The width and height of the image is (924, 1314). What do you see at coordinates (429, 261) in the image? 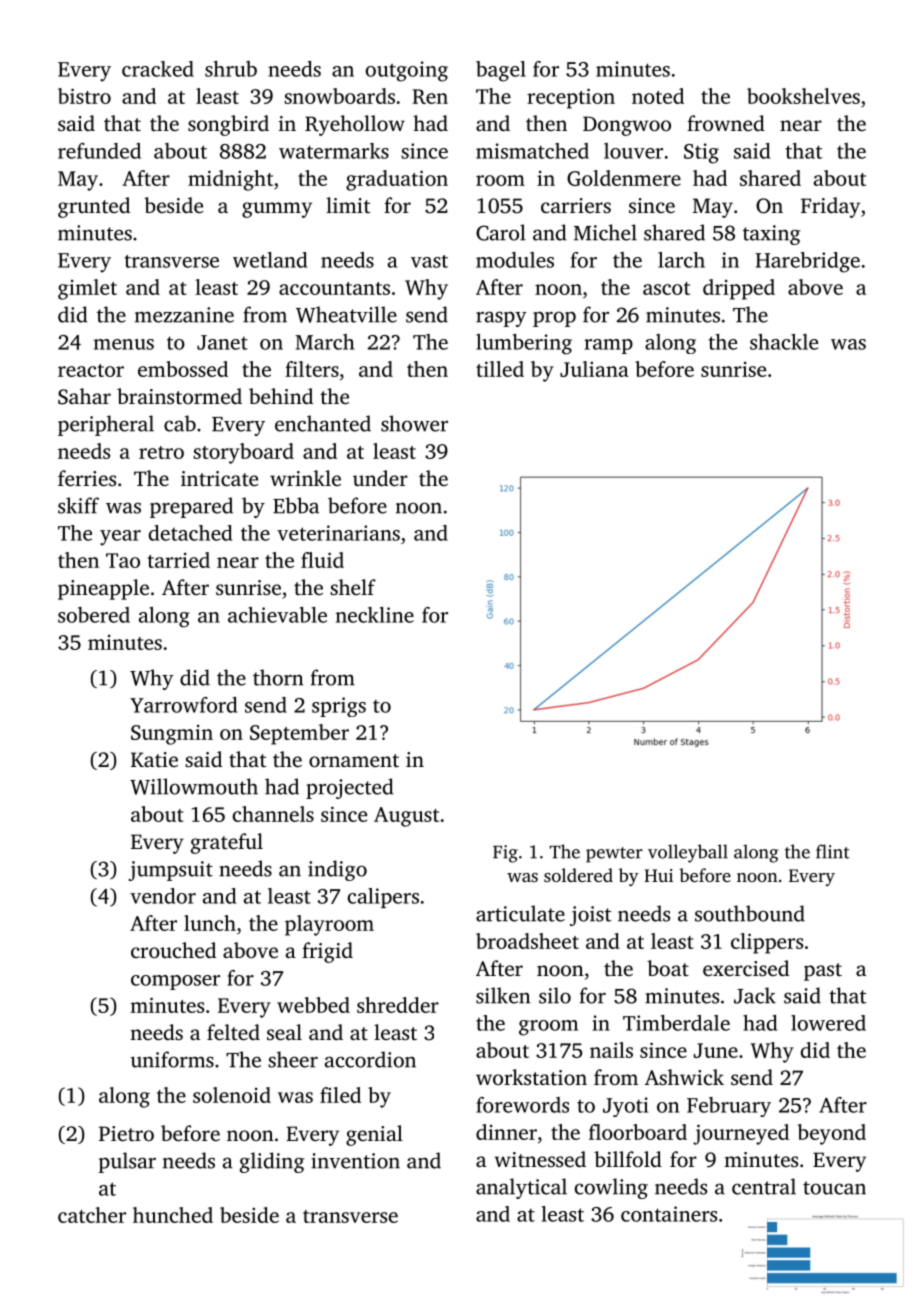
I see `vast` at bounding box center [429, 261].
